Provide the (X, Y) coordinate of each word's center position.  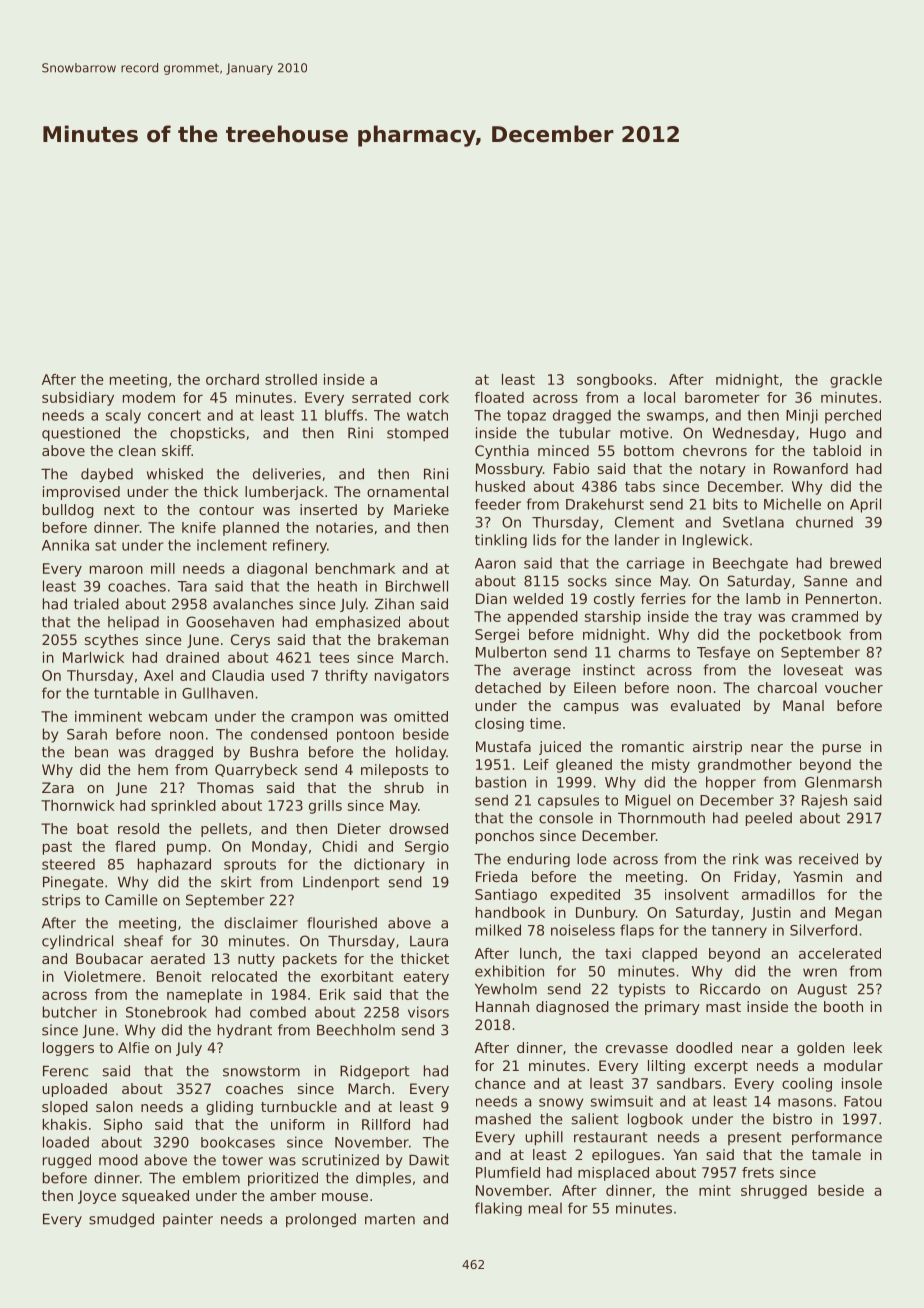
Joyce (97, 1197)
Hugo (828, 434)
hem (153, 769)
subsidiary (78, 399)
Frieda (497, 876)
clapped (669, 955)
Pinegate (73, 883)
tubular (585, 433)
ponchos (505, 837)
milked (498, 930)
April (865, 505)
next (119, 510)
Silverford (823, 930)
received (828, 859)
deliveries (287, 474)
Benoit (179, 976)
